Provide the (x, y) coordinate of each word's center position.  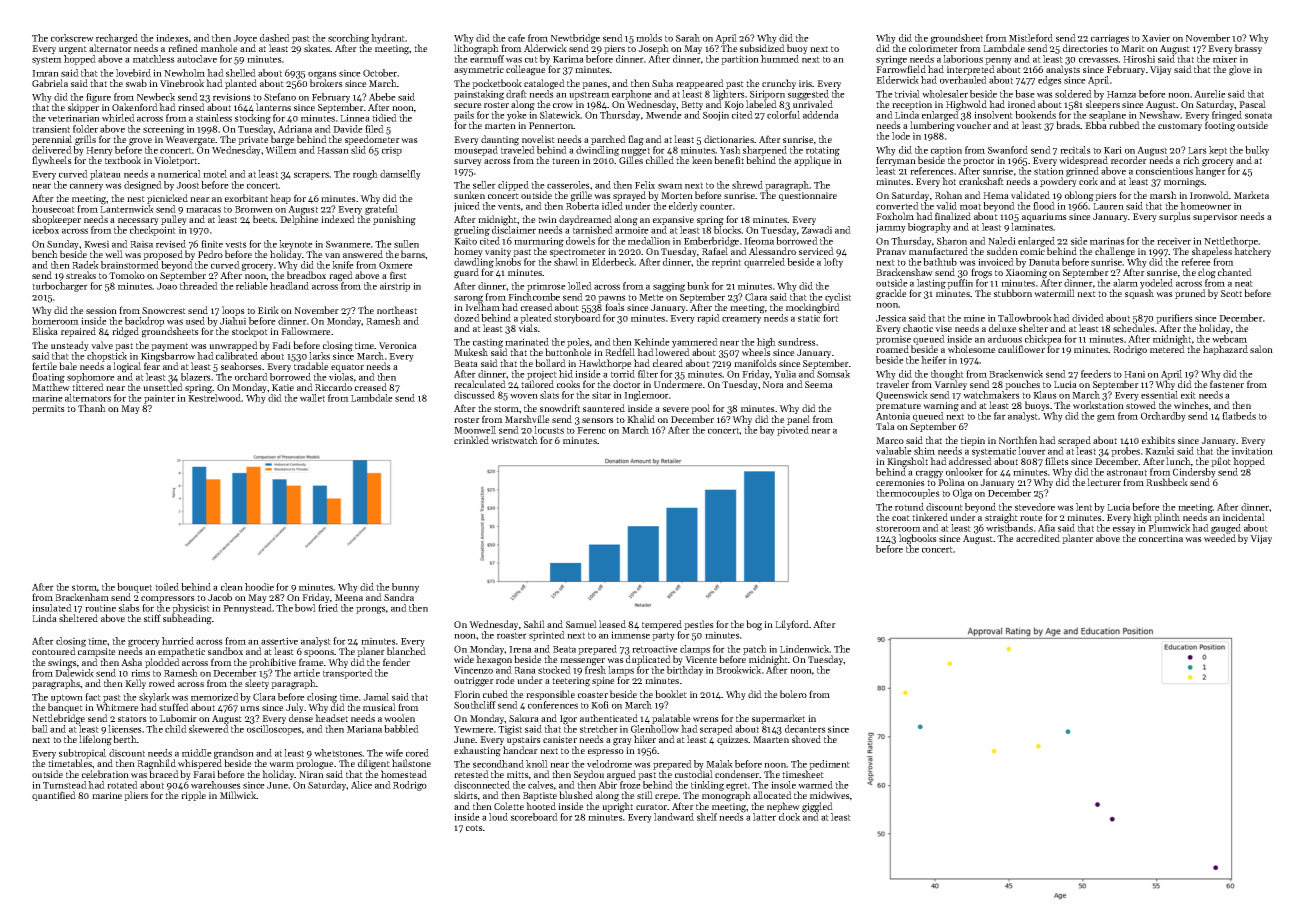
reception (912, 105)
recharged (117, 39)
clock (789, 817)
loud (498, 817)
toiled (167, 587)
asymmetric (479, 70)
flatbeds (1239, 416)
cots (474, 828)
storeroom (898, 528)
